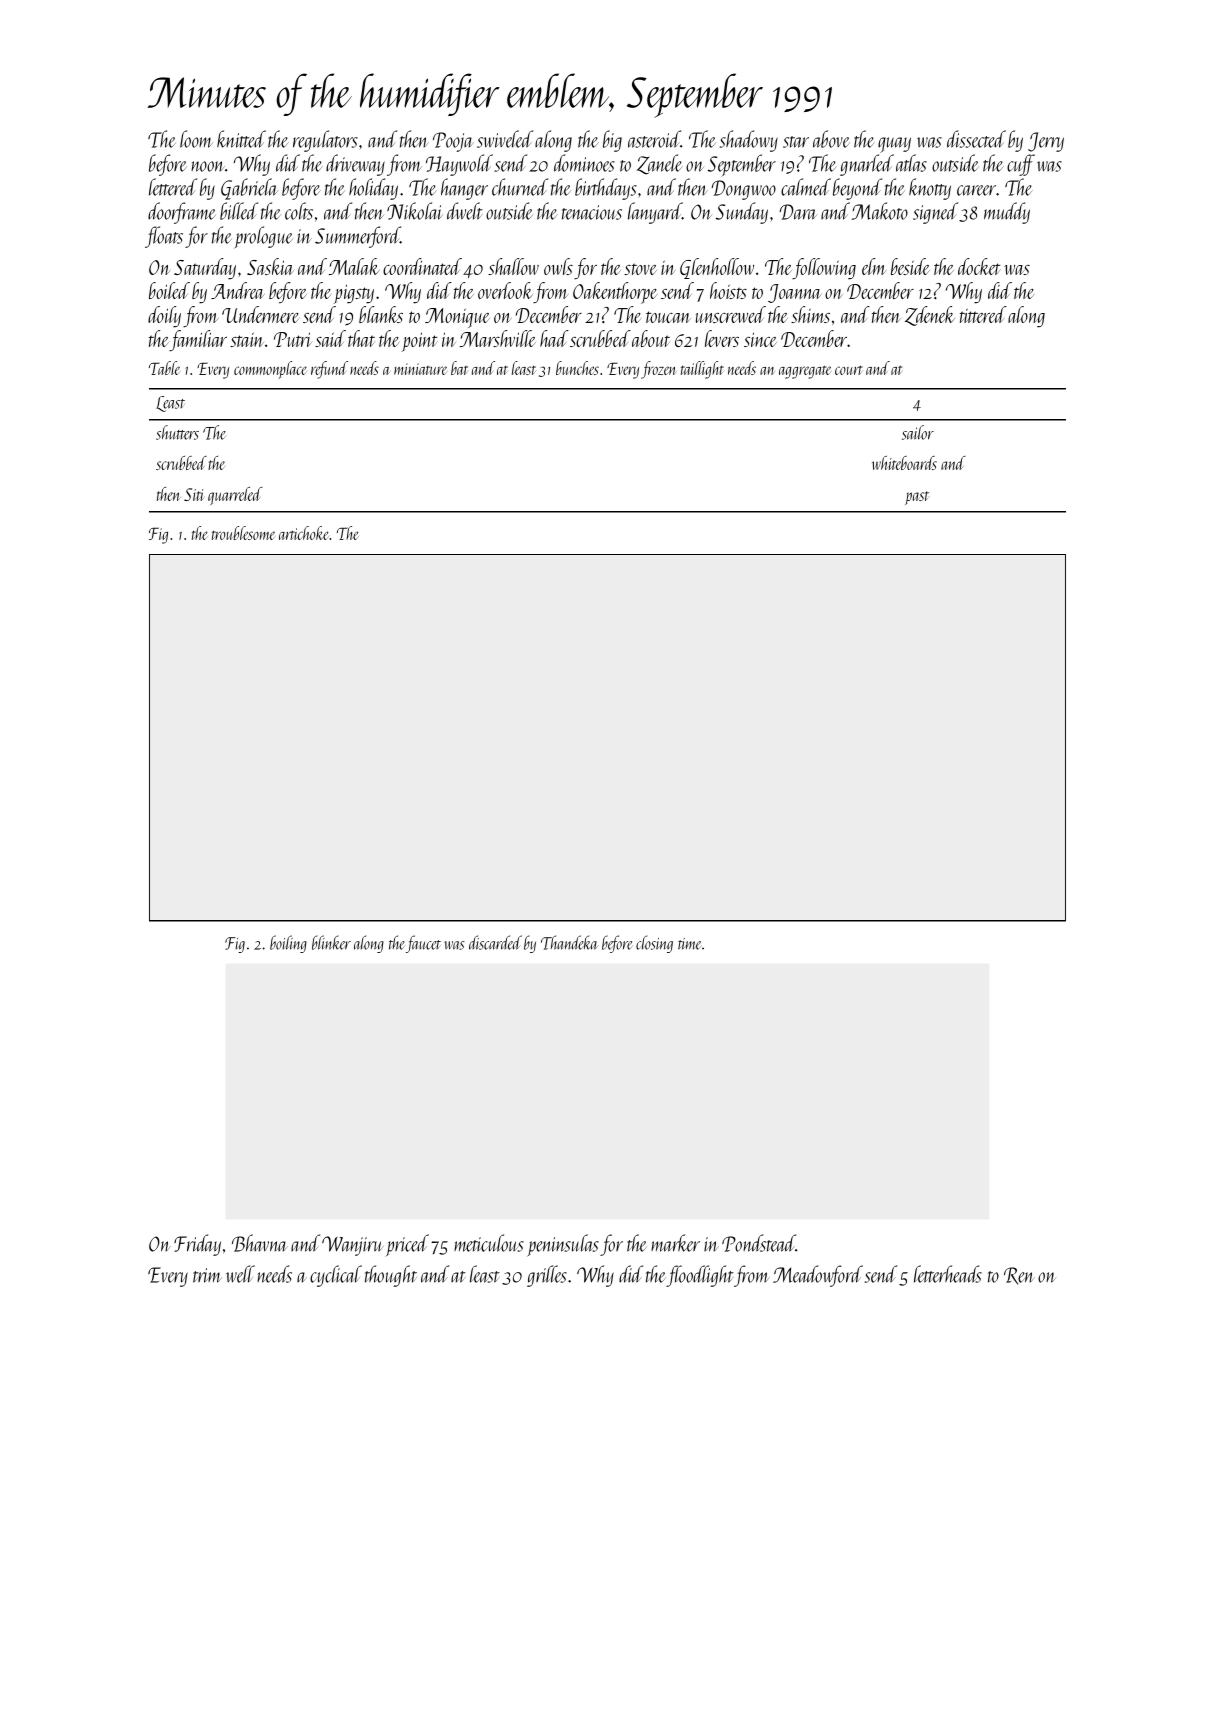 The width and height of the screenshot is (1215, 1719). Describe the element at coordinates (917, 498) in the screenshot. I see `past` at that location.
